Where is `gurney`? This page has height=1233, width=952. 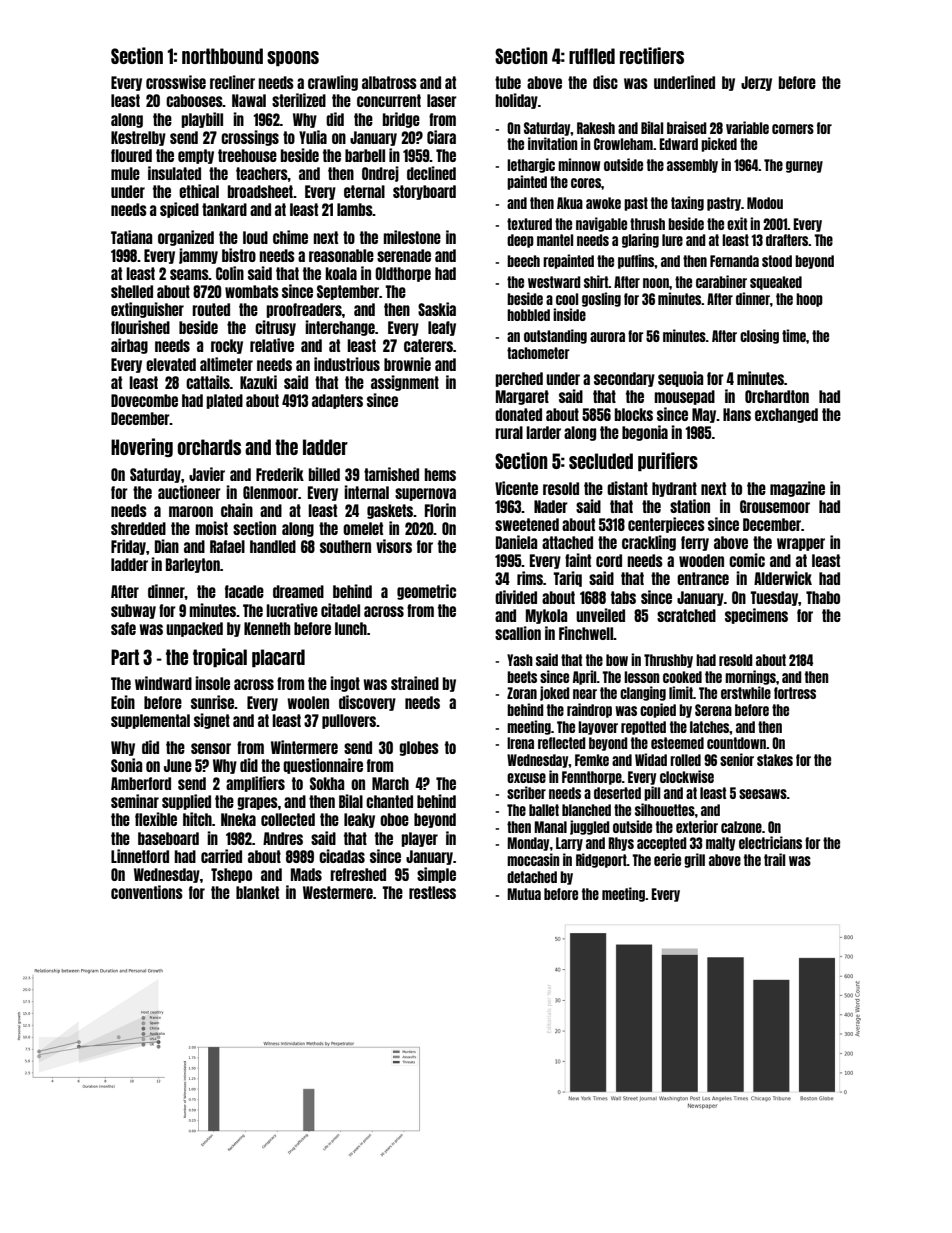
gurney is located at coordinates (804, 167).
